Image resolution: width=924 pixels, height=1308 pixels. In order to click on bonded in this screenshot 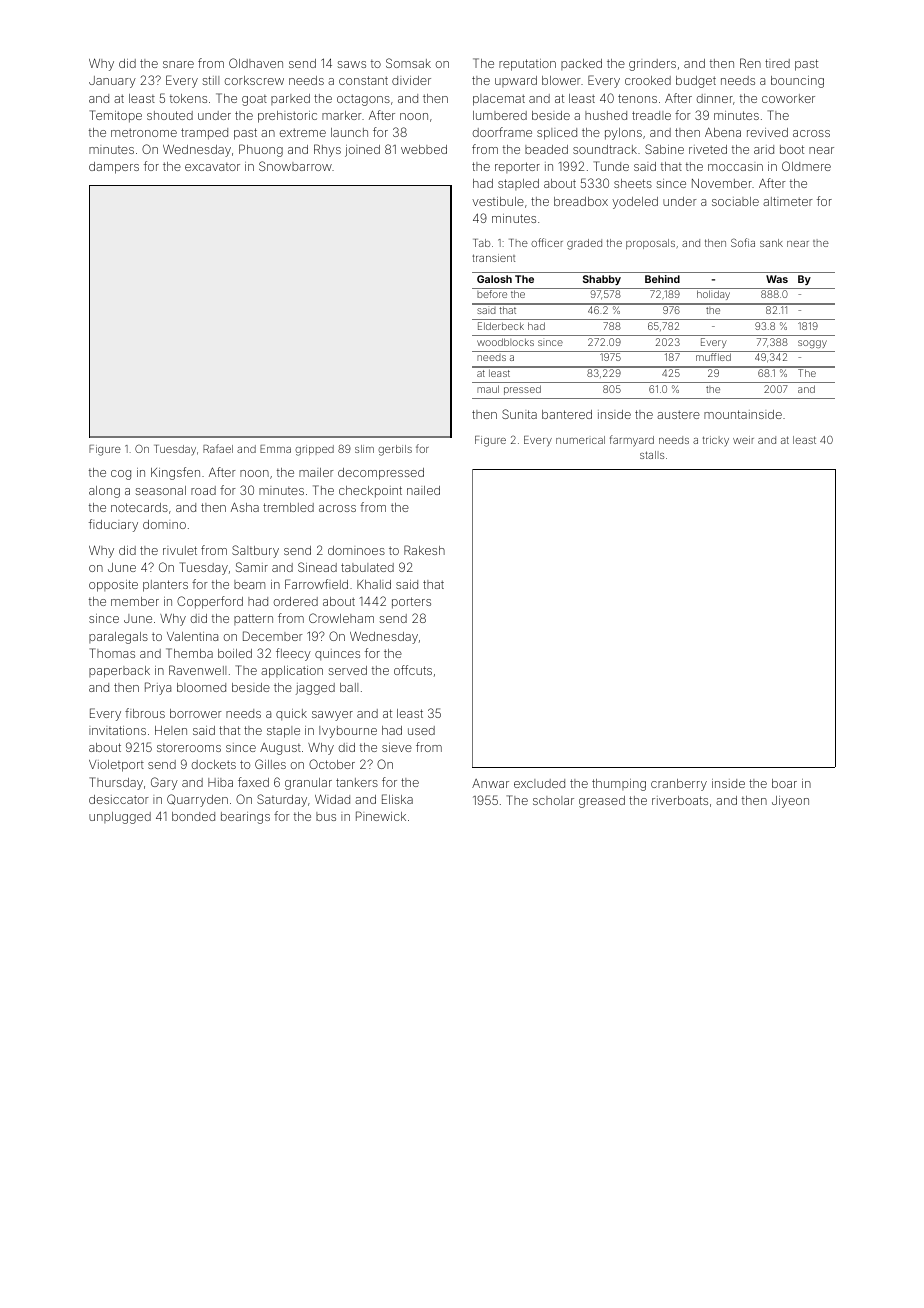, I will do `click(193, 816)`.
